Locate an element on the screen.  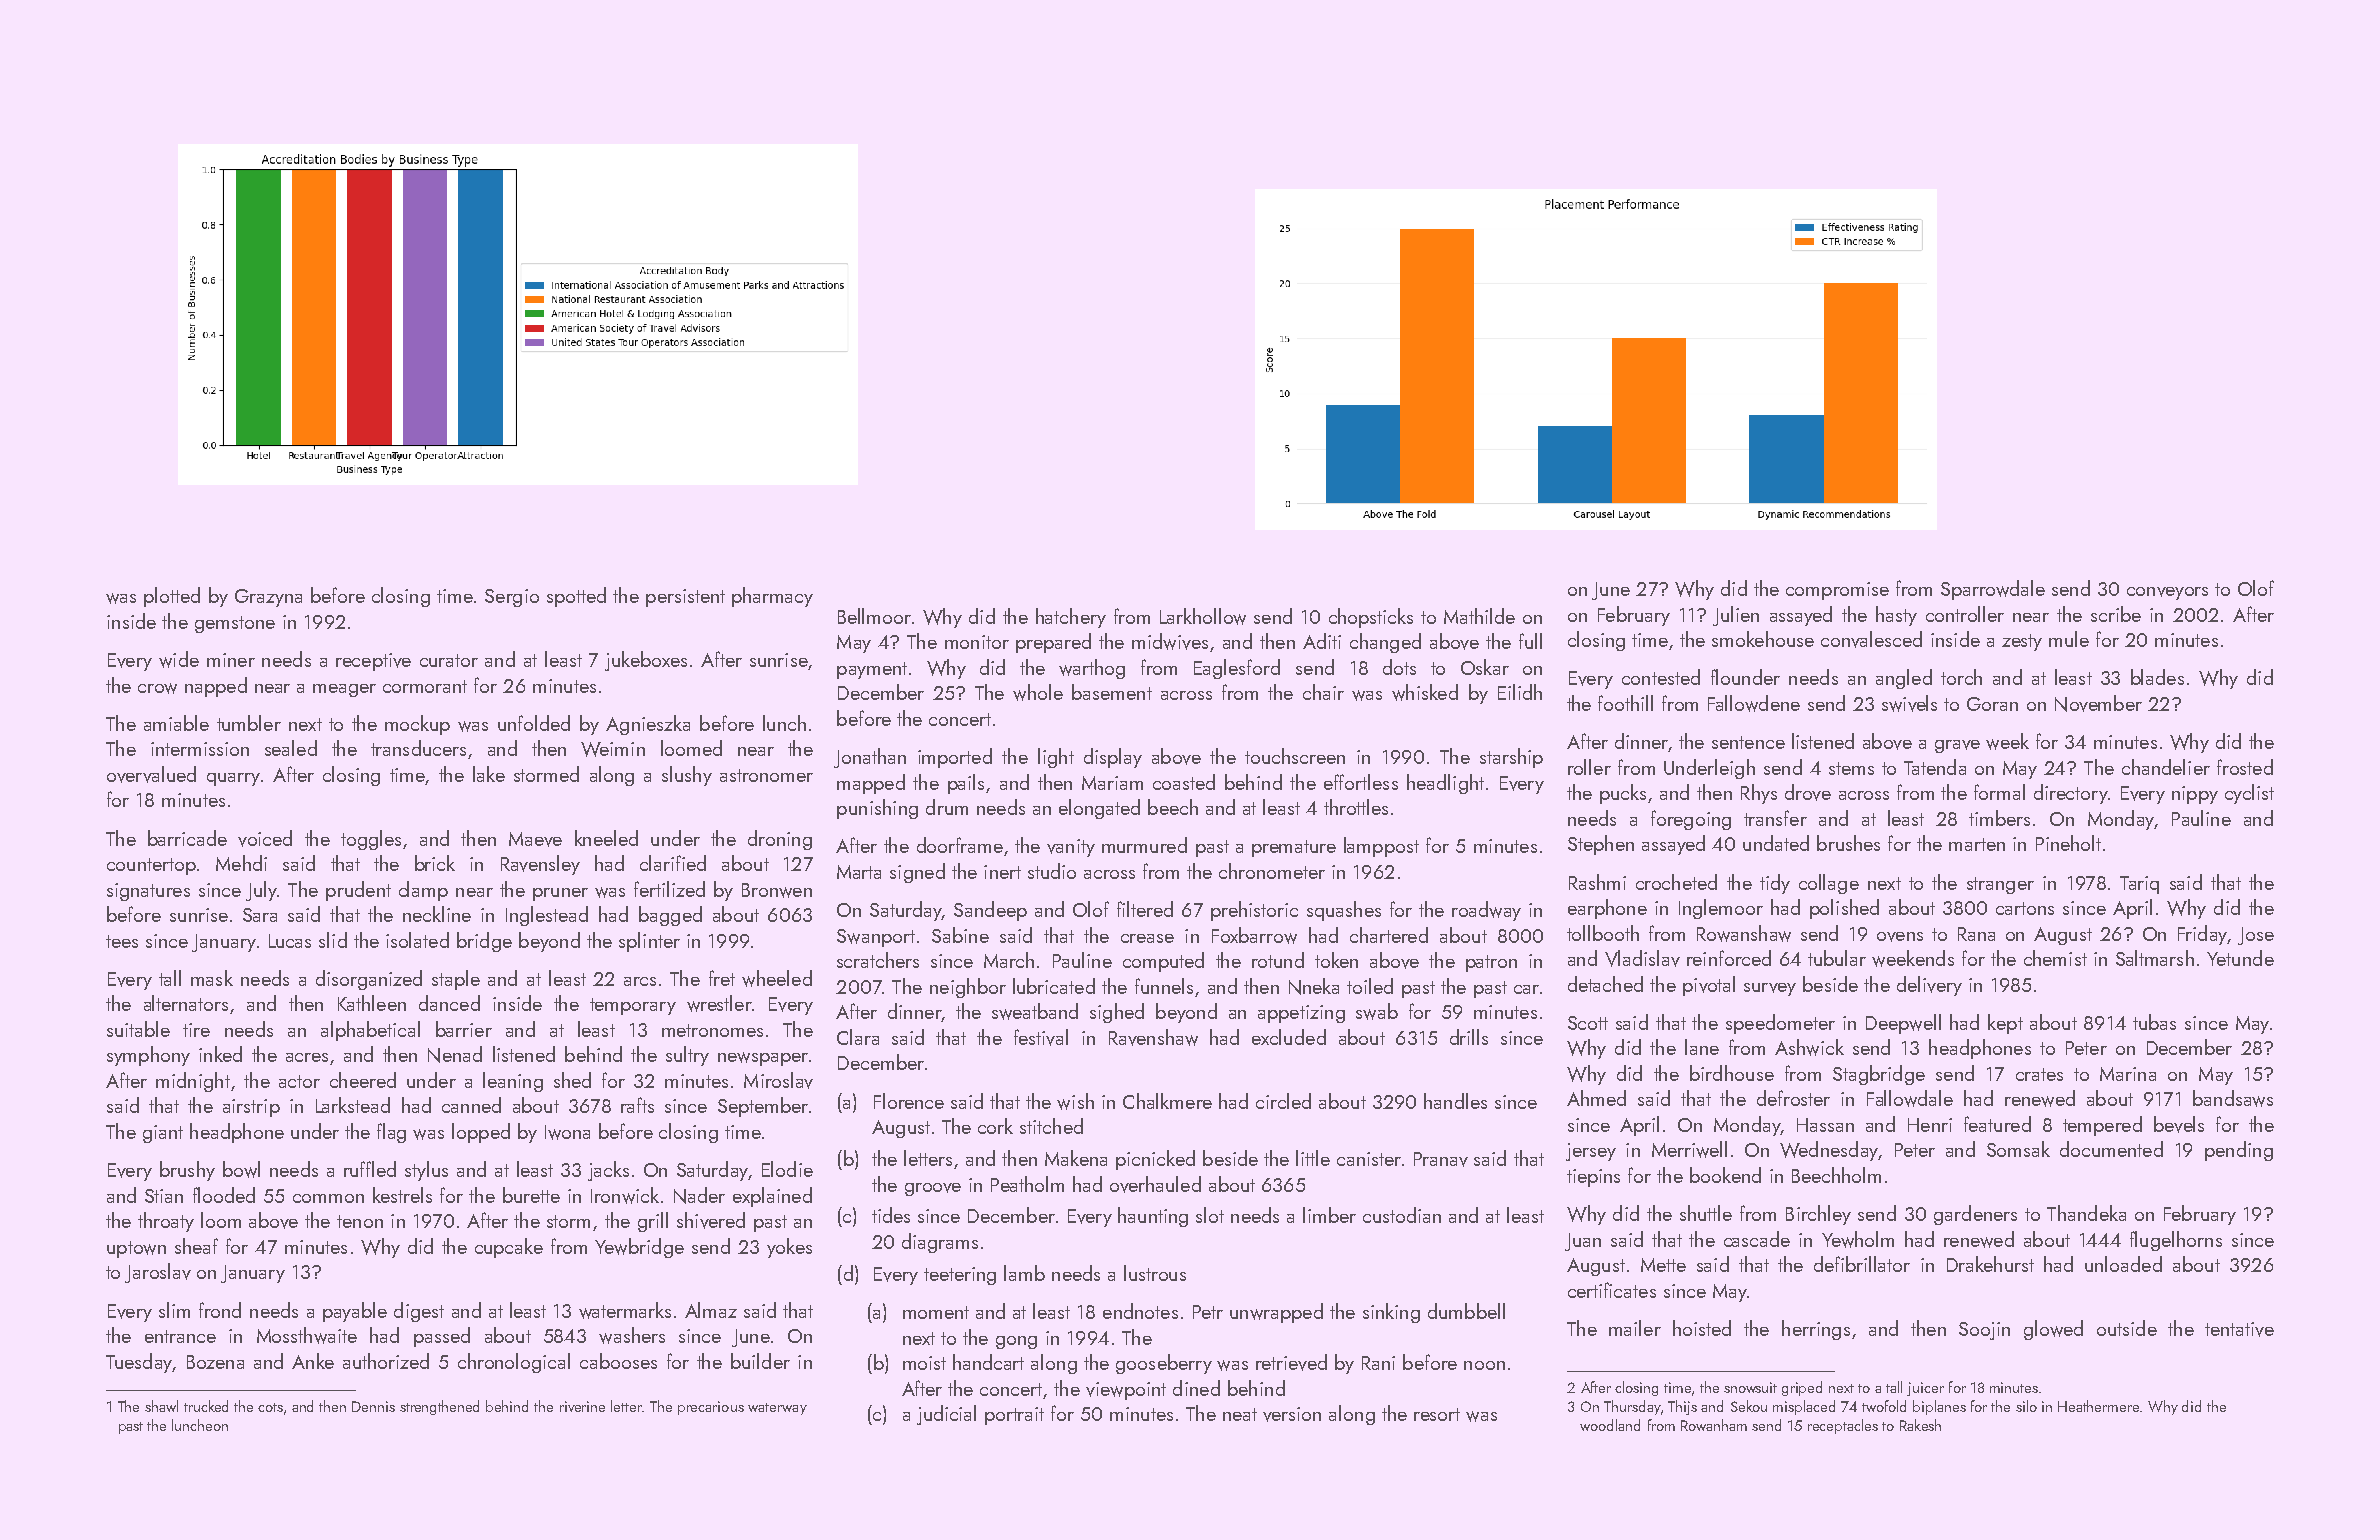
Peatholm is located at coordinates (1027, 1184).
